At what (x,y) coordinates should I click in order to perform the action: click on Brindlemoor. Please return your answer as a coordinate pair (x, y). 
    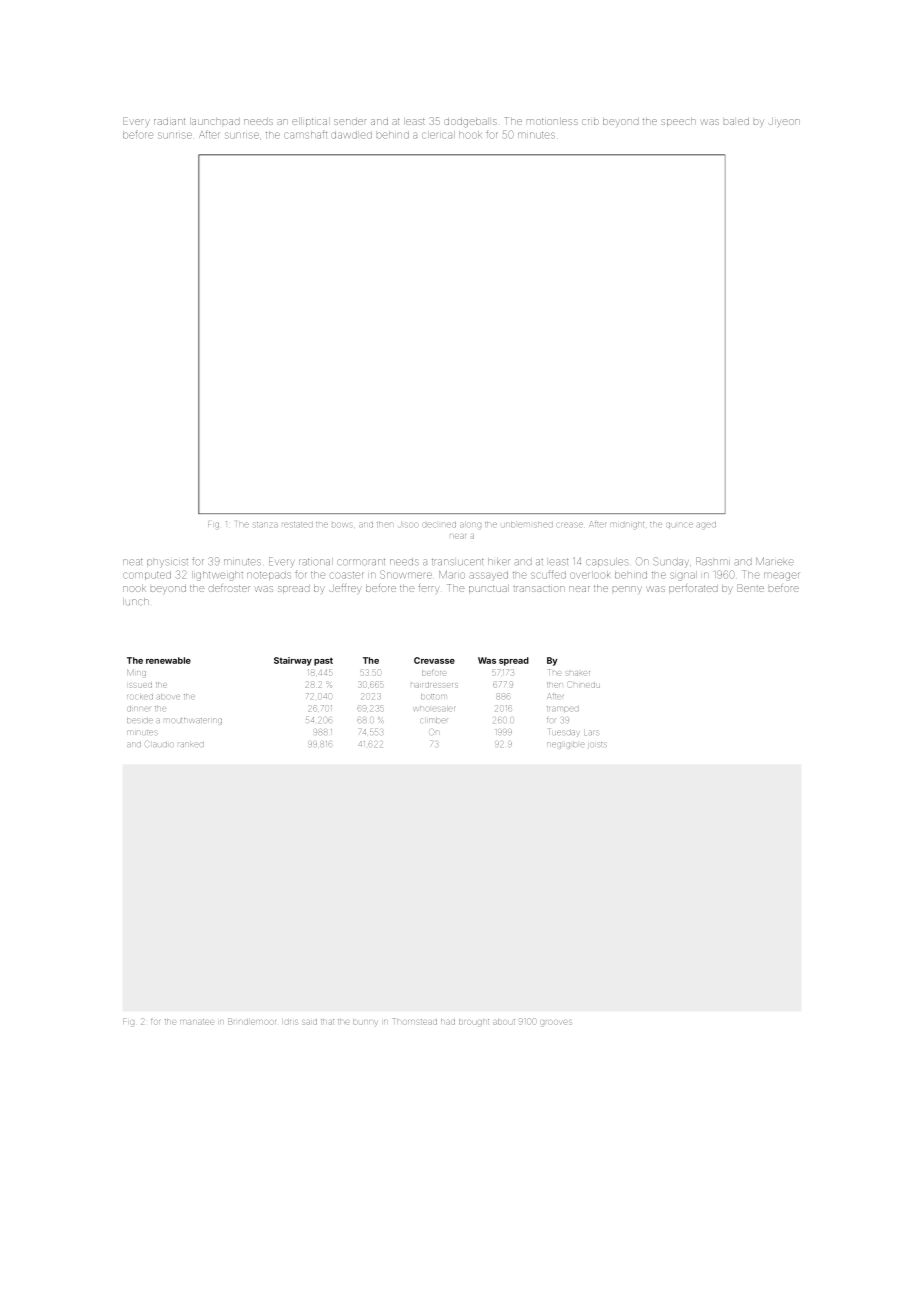
    Looking at the image, I should click on (252, 1021).
